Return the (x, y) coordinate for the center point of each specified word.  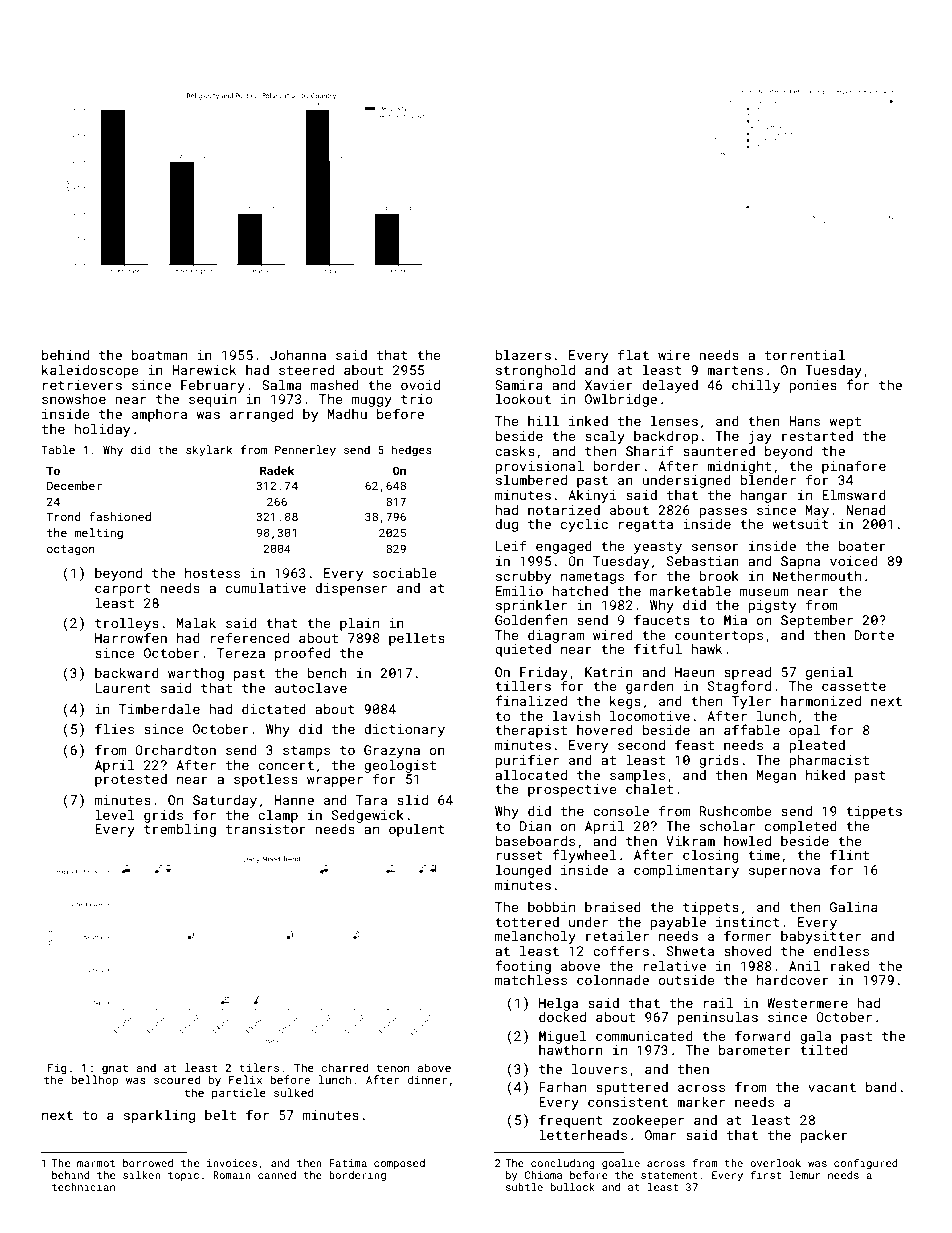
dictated (274, 709)
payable (678, 923)
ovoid (420, 385)
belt (220, 1115)
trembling (180, 830)
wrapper (335, 781)
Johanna (298, 355)
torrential (805, 355)
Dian (535, 826)
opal (805, 731)
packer (824, 1136)
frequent (571, 1121)
